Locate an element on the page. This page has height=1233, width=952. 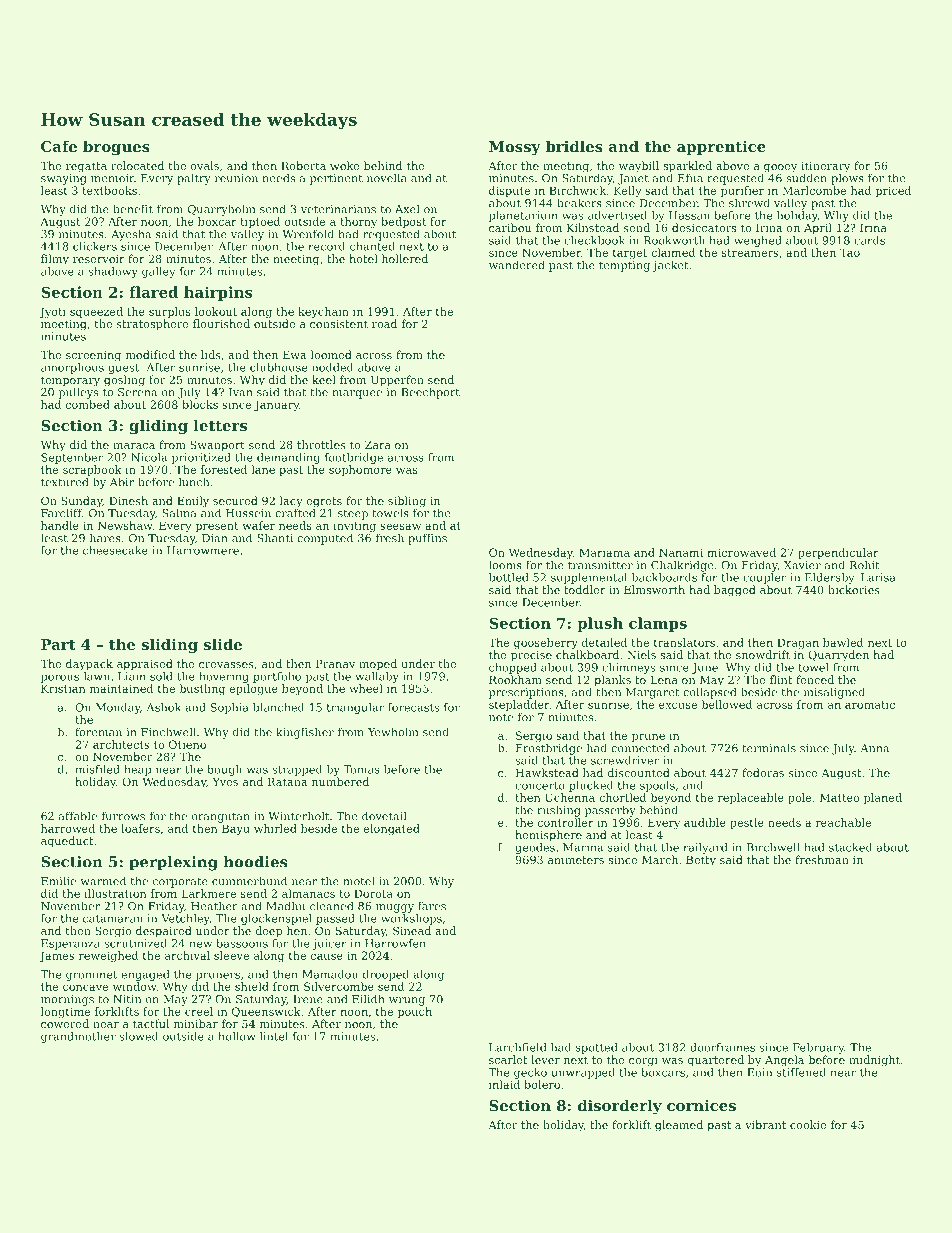
snowdrift is located at coordinates (763, 654).
